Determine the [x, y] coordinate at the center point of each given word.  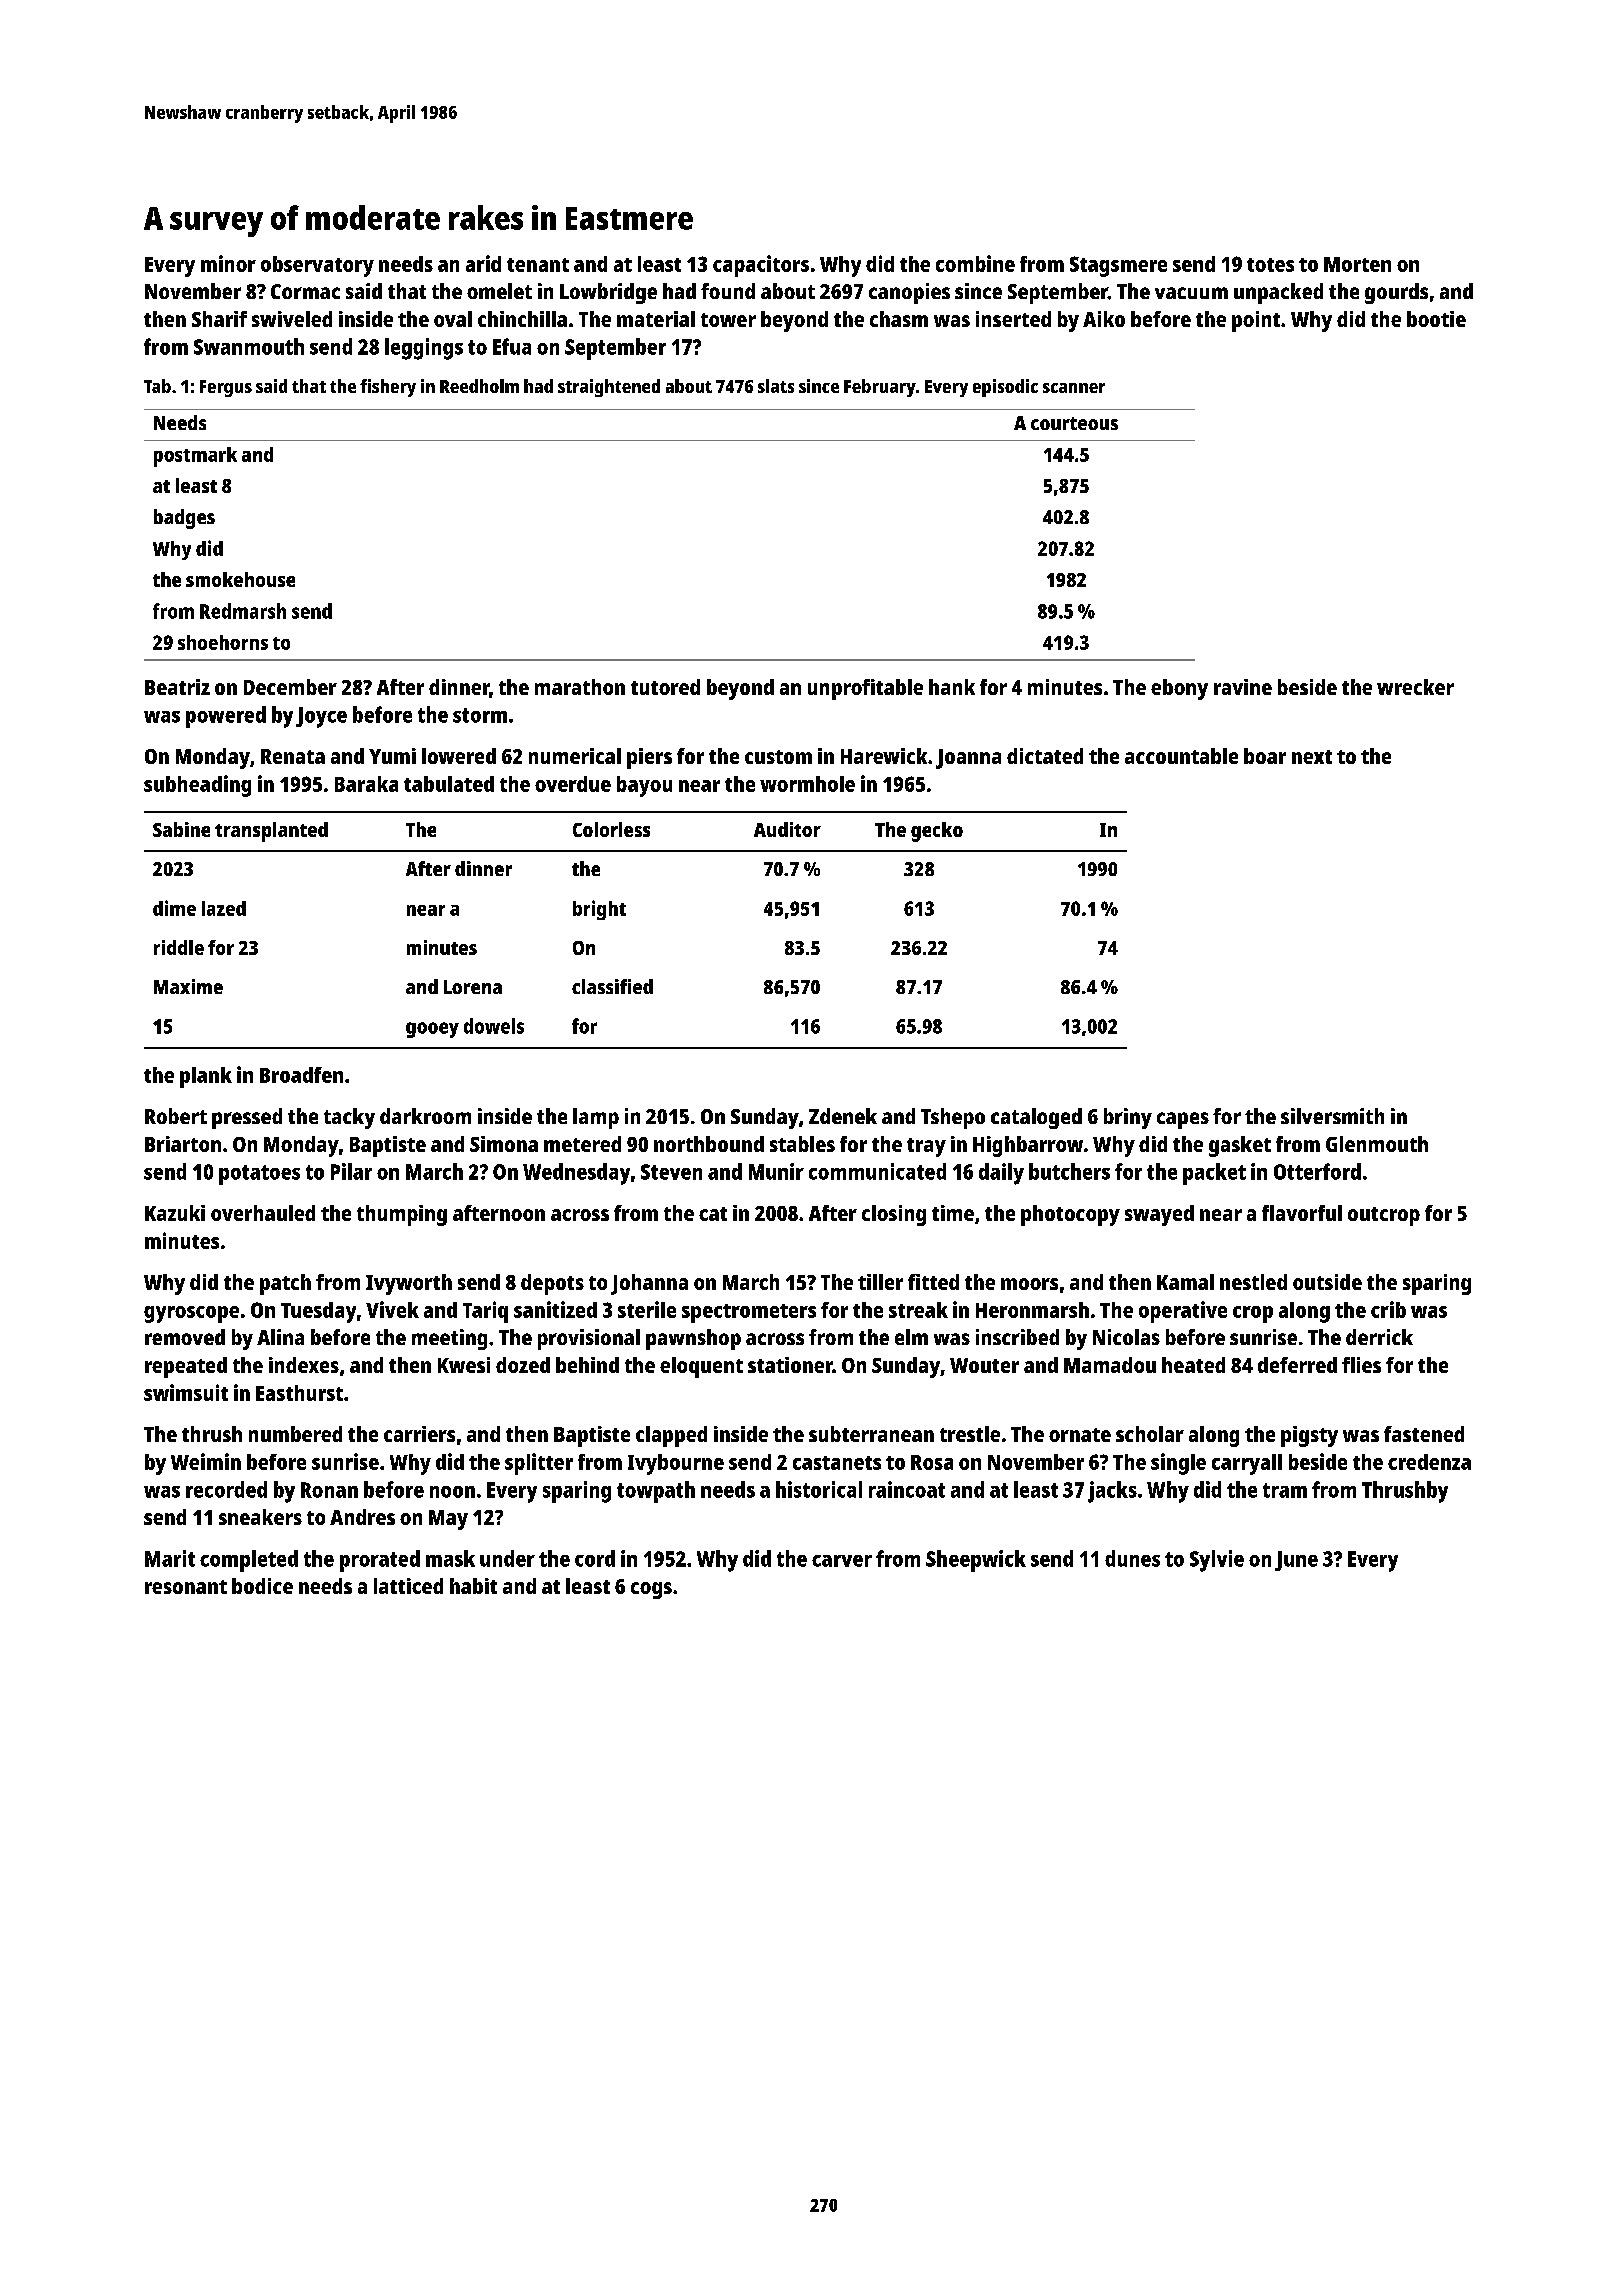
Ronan [329, 1490]
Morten [1357, 264]
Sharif [219, 319]
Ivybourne [676, 1464]
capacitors [761, 266]
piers [649, 758]
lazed [224, 908]
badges [184, 519]
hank [952, 687]
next [1312, 757]
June [1296, 1561]
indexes [304, 1365]
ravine [1243, 687]
